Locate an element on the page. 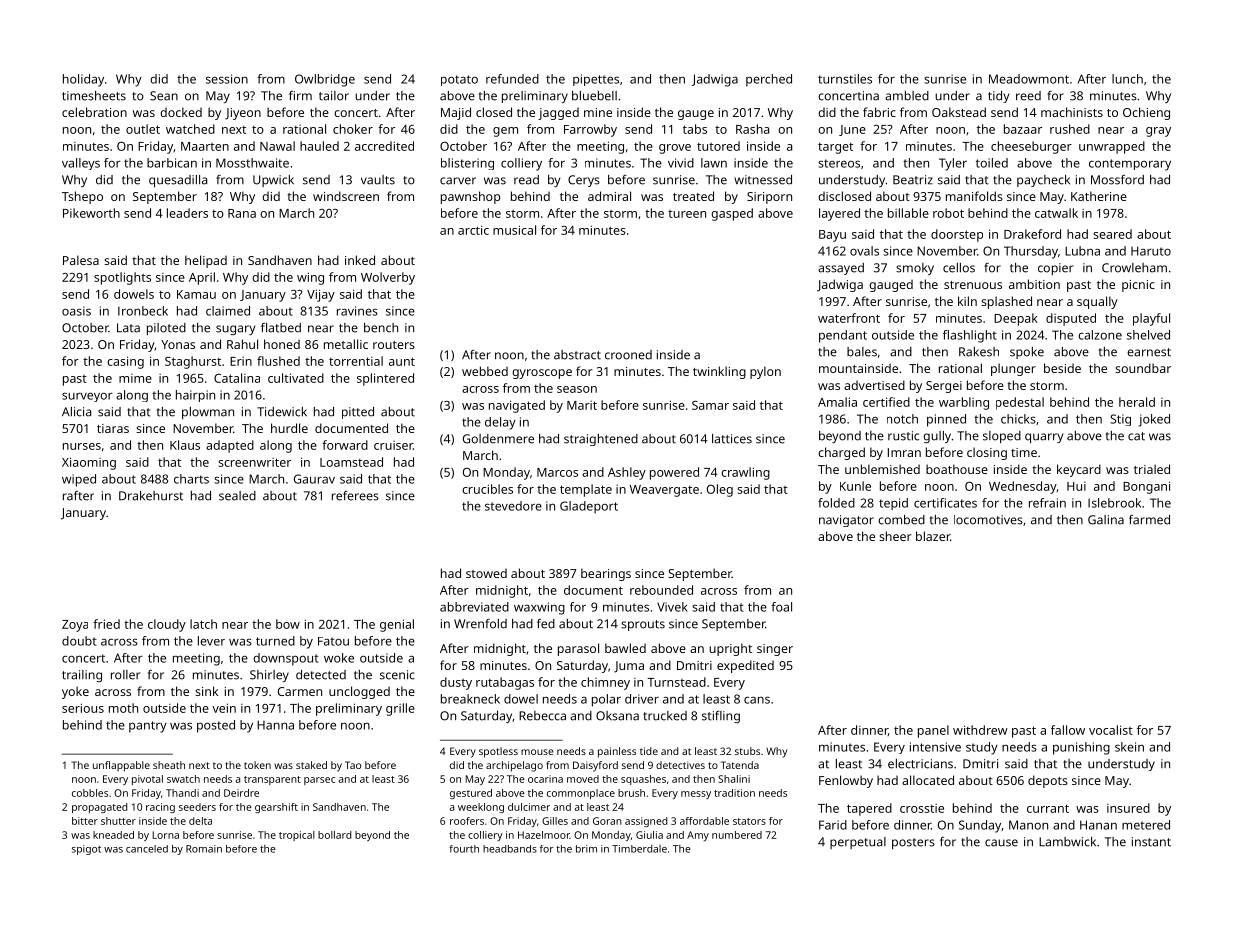 This page has width=1233, height=952. Samar is located at coordinates (710, 405).
